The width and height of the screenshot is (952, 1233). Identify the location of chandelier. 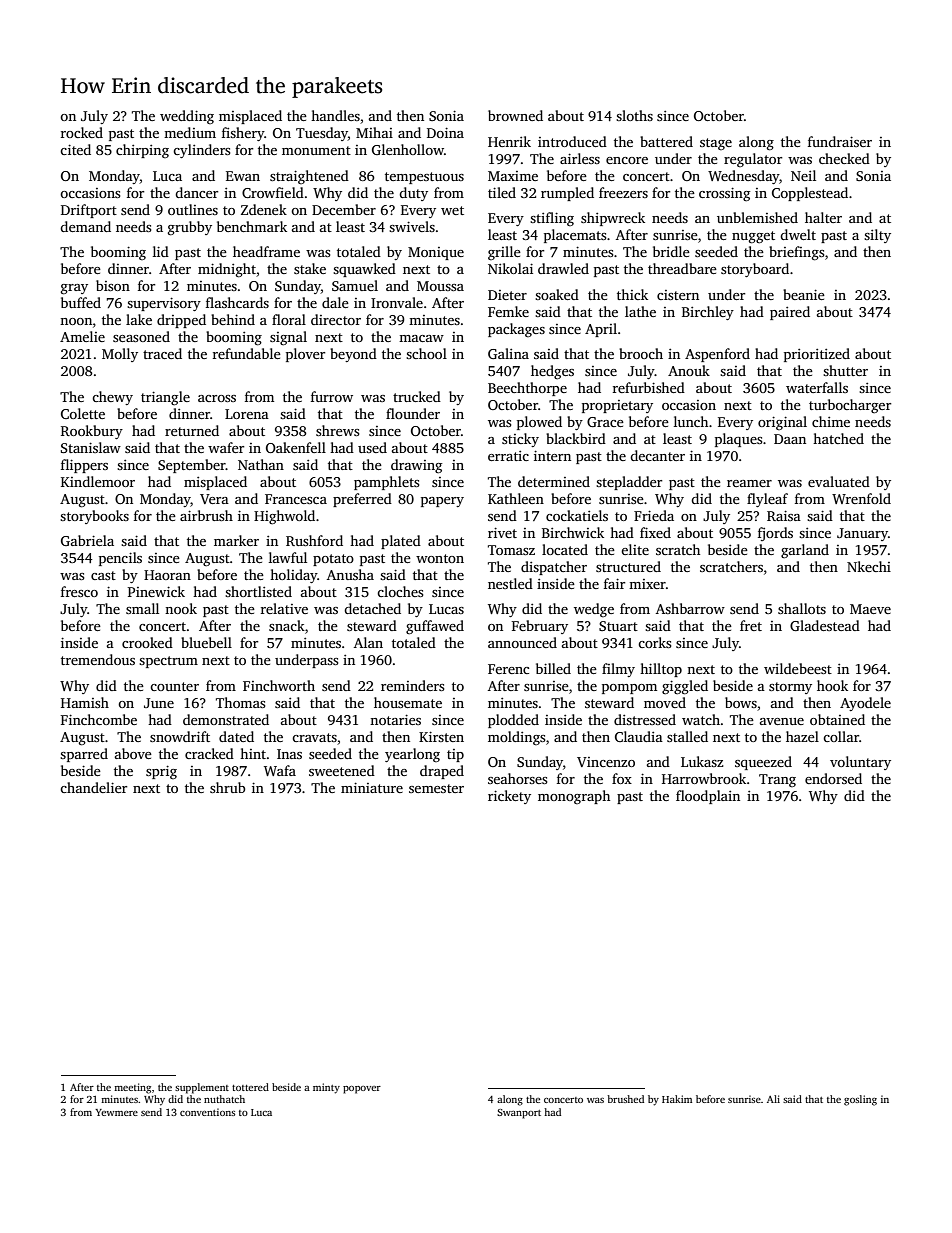
(93, 787).
